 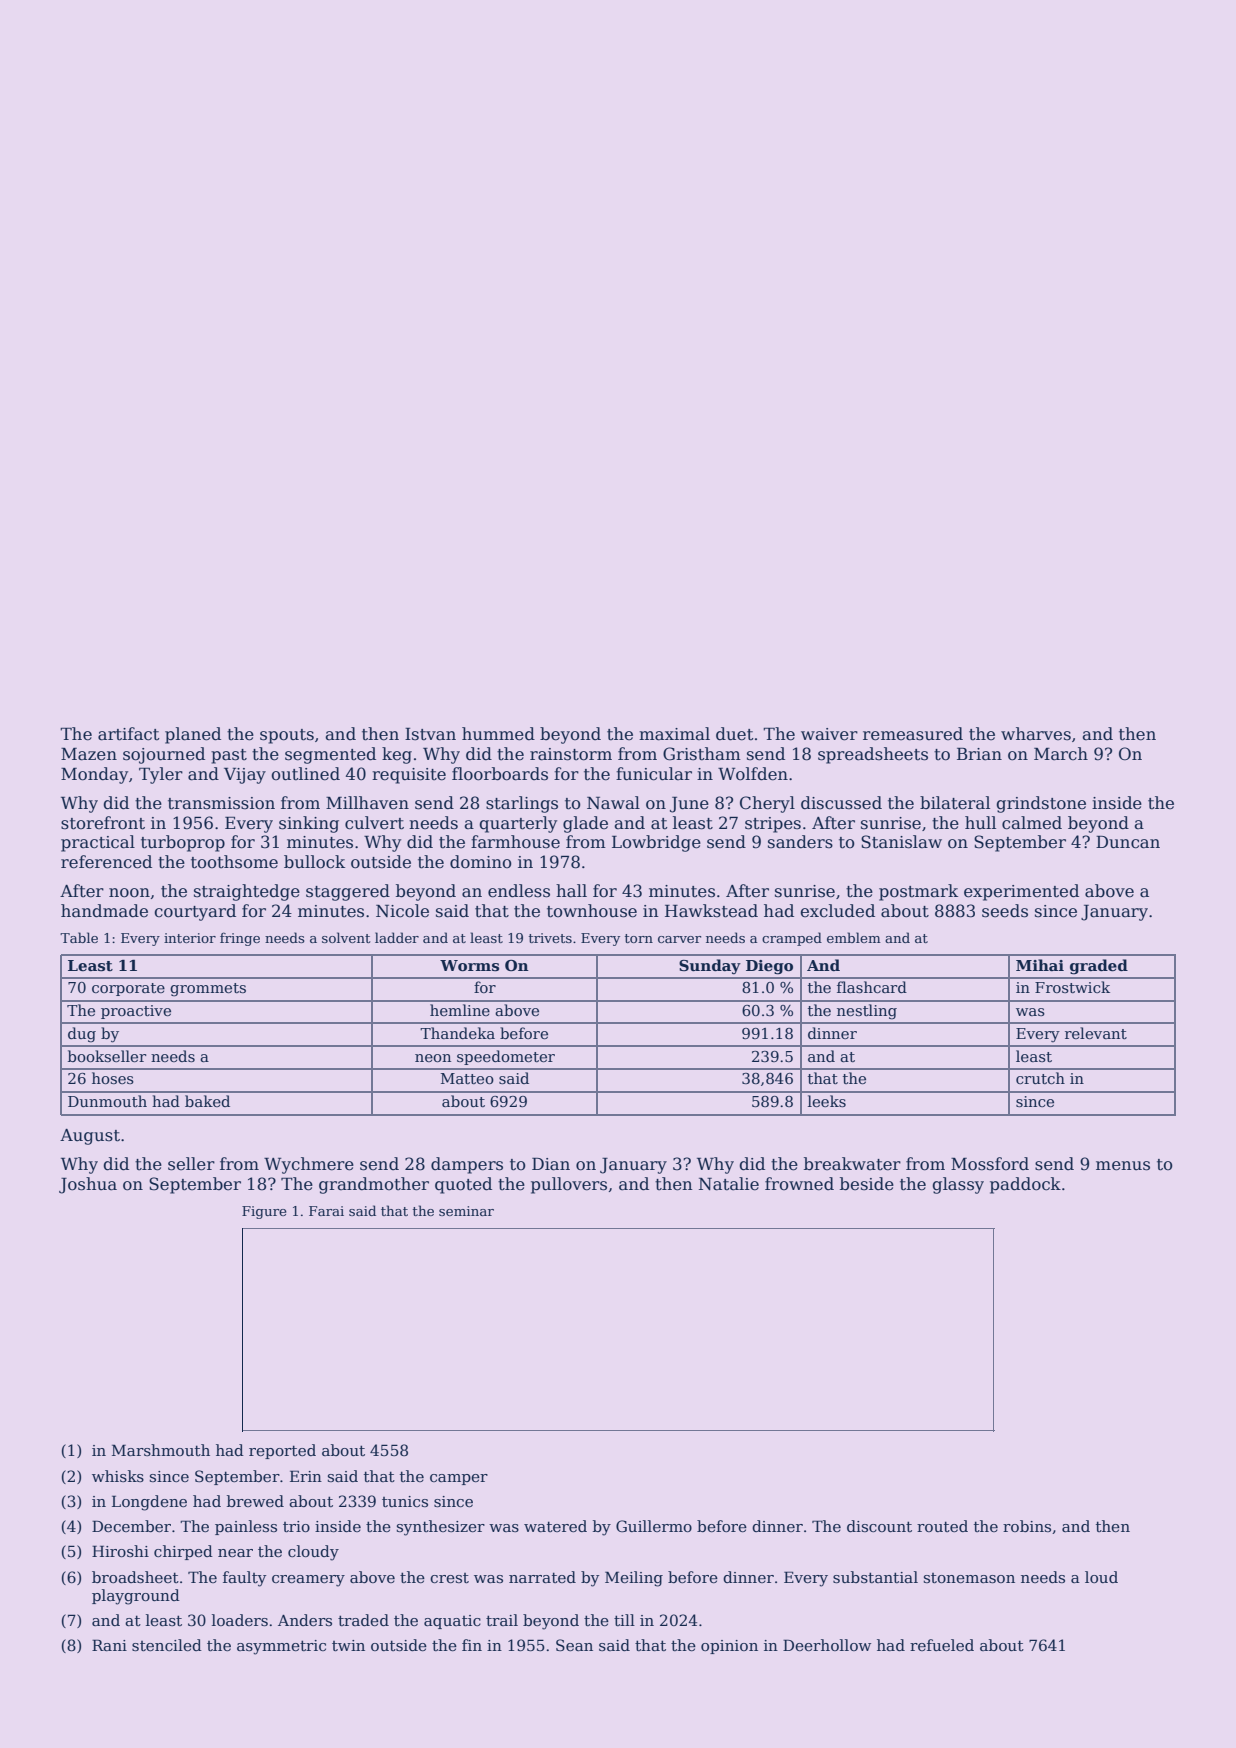 I want to click on spouts, so click(x=287, y=736).
